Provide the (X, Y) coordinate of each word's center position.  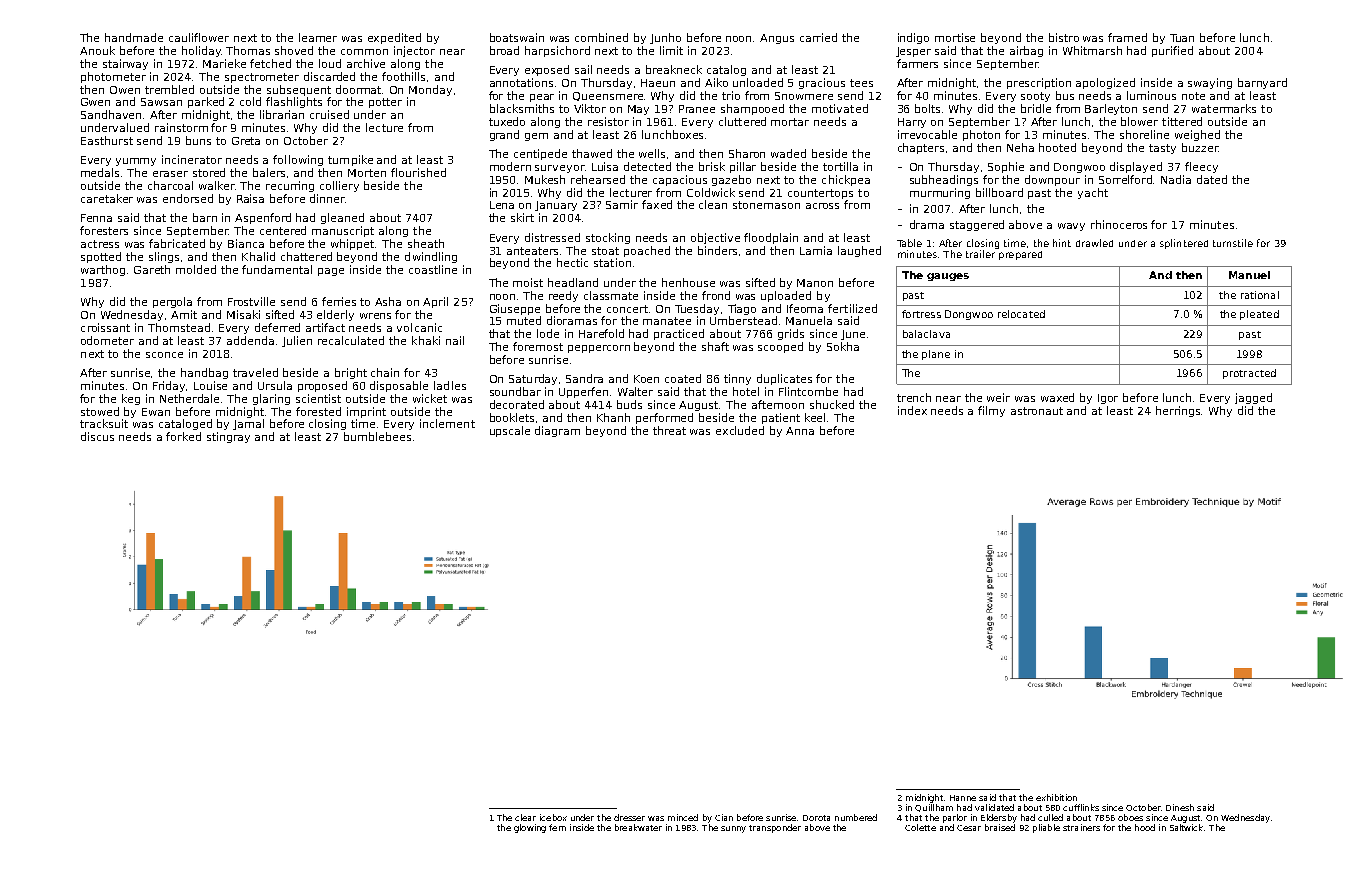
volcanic (419, 327)
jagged (1253, 398)
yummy (136, 162)
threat (669, 430)
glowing (530, 828)
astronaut (1037, 411)
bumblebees (377, 436)
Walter (635, 391)
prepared (1020, 255)
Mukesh (545, 179)
